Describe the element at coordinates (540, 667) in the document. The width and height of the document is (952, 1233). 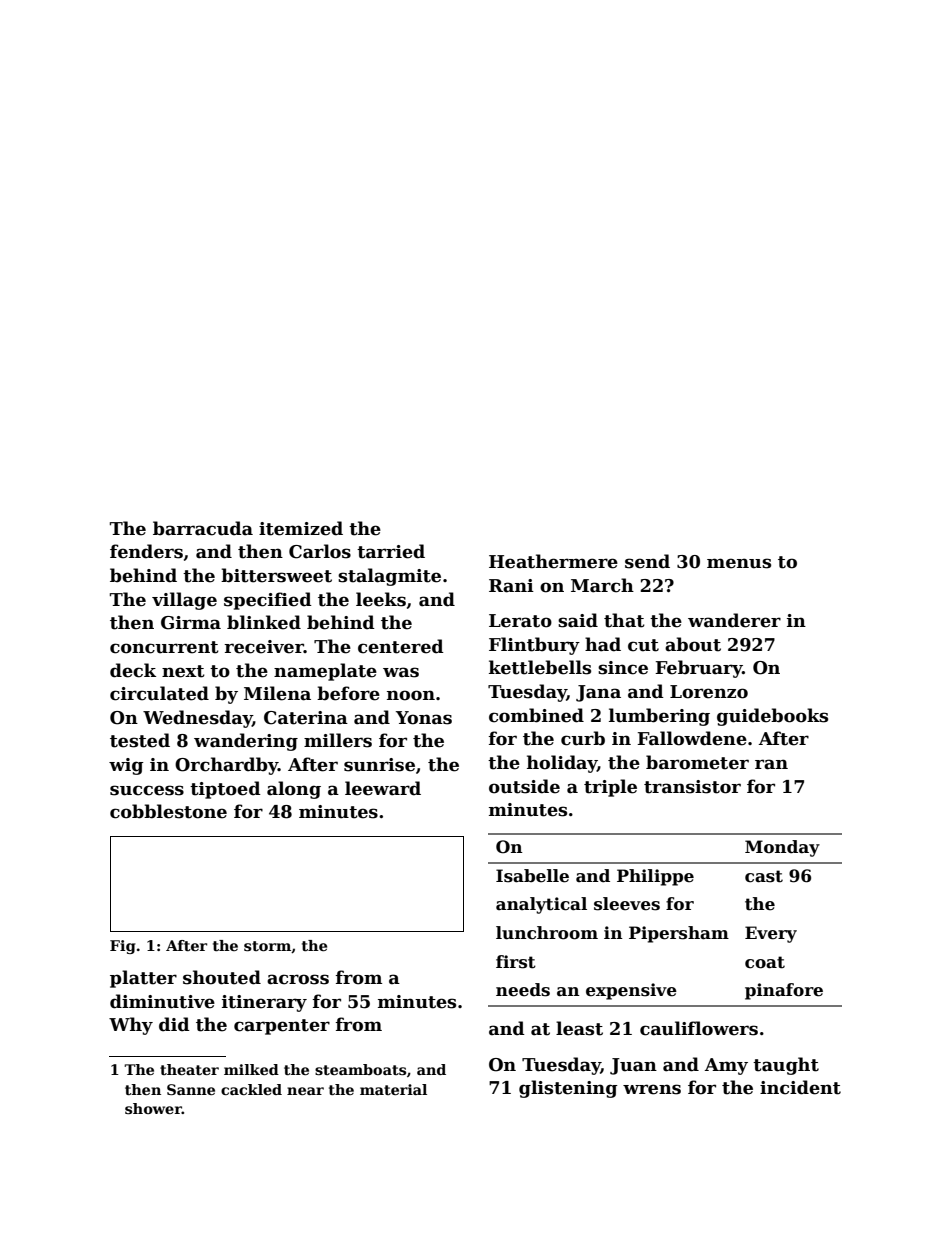
I see `kettlebells` at that location.
